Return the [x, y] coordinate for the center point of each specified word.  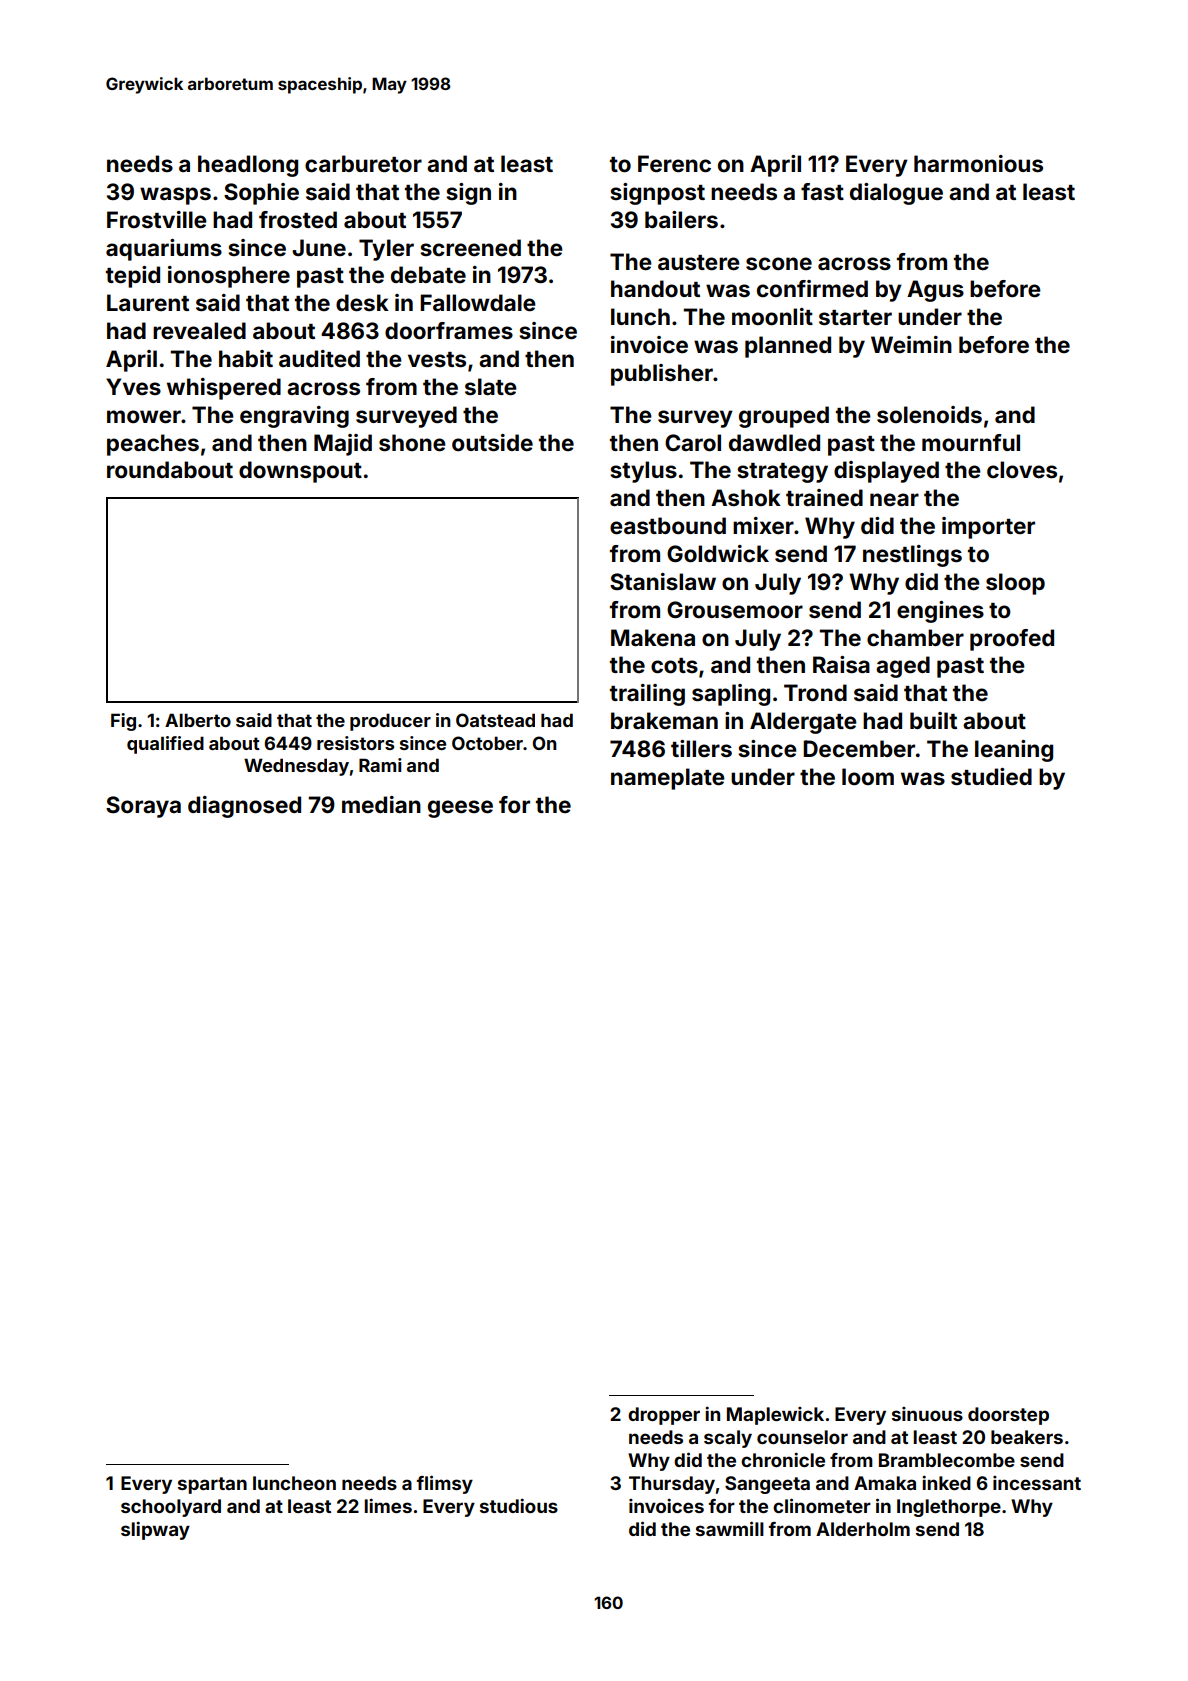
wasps [175, 196]
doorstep [1008, 1416]
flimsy [445, 1484]
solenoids [929, 414]
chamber [915, 637]
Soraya [143, 807]
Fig [123, 722]
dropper [664, 1416]
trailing [647, 695]
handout [655, 288]
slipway [155, 1531]
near [894, 499]
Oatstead [495, 720]
